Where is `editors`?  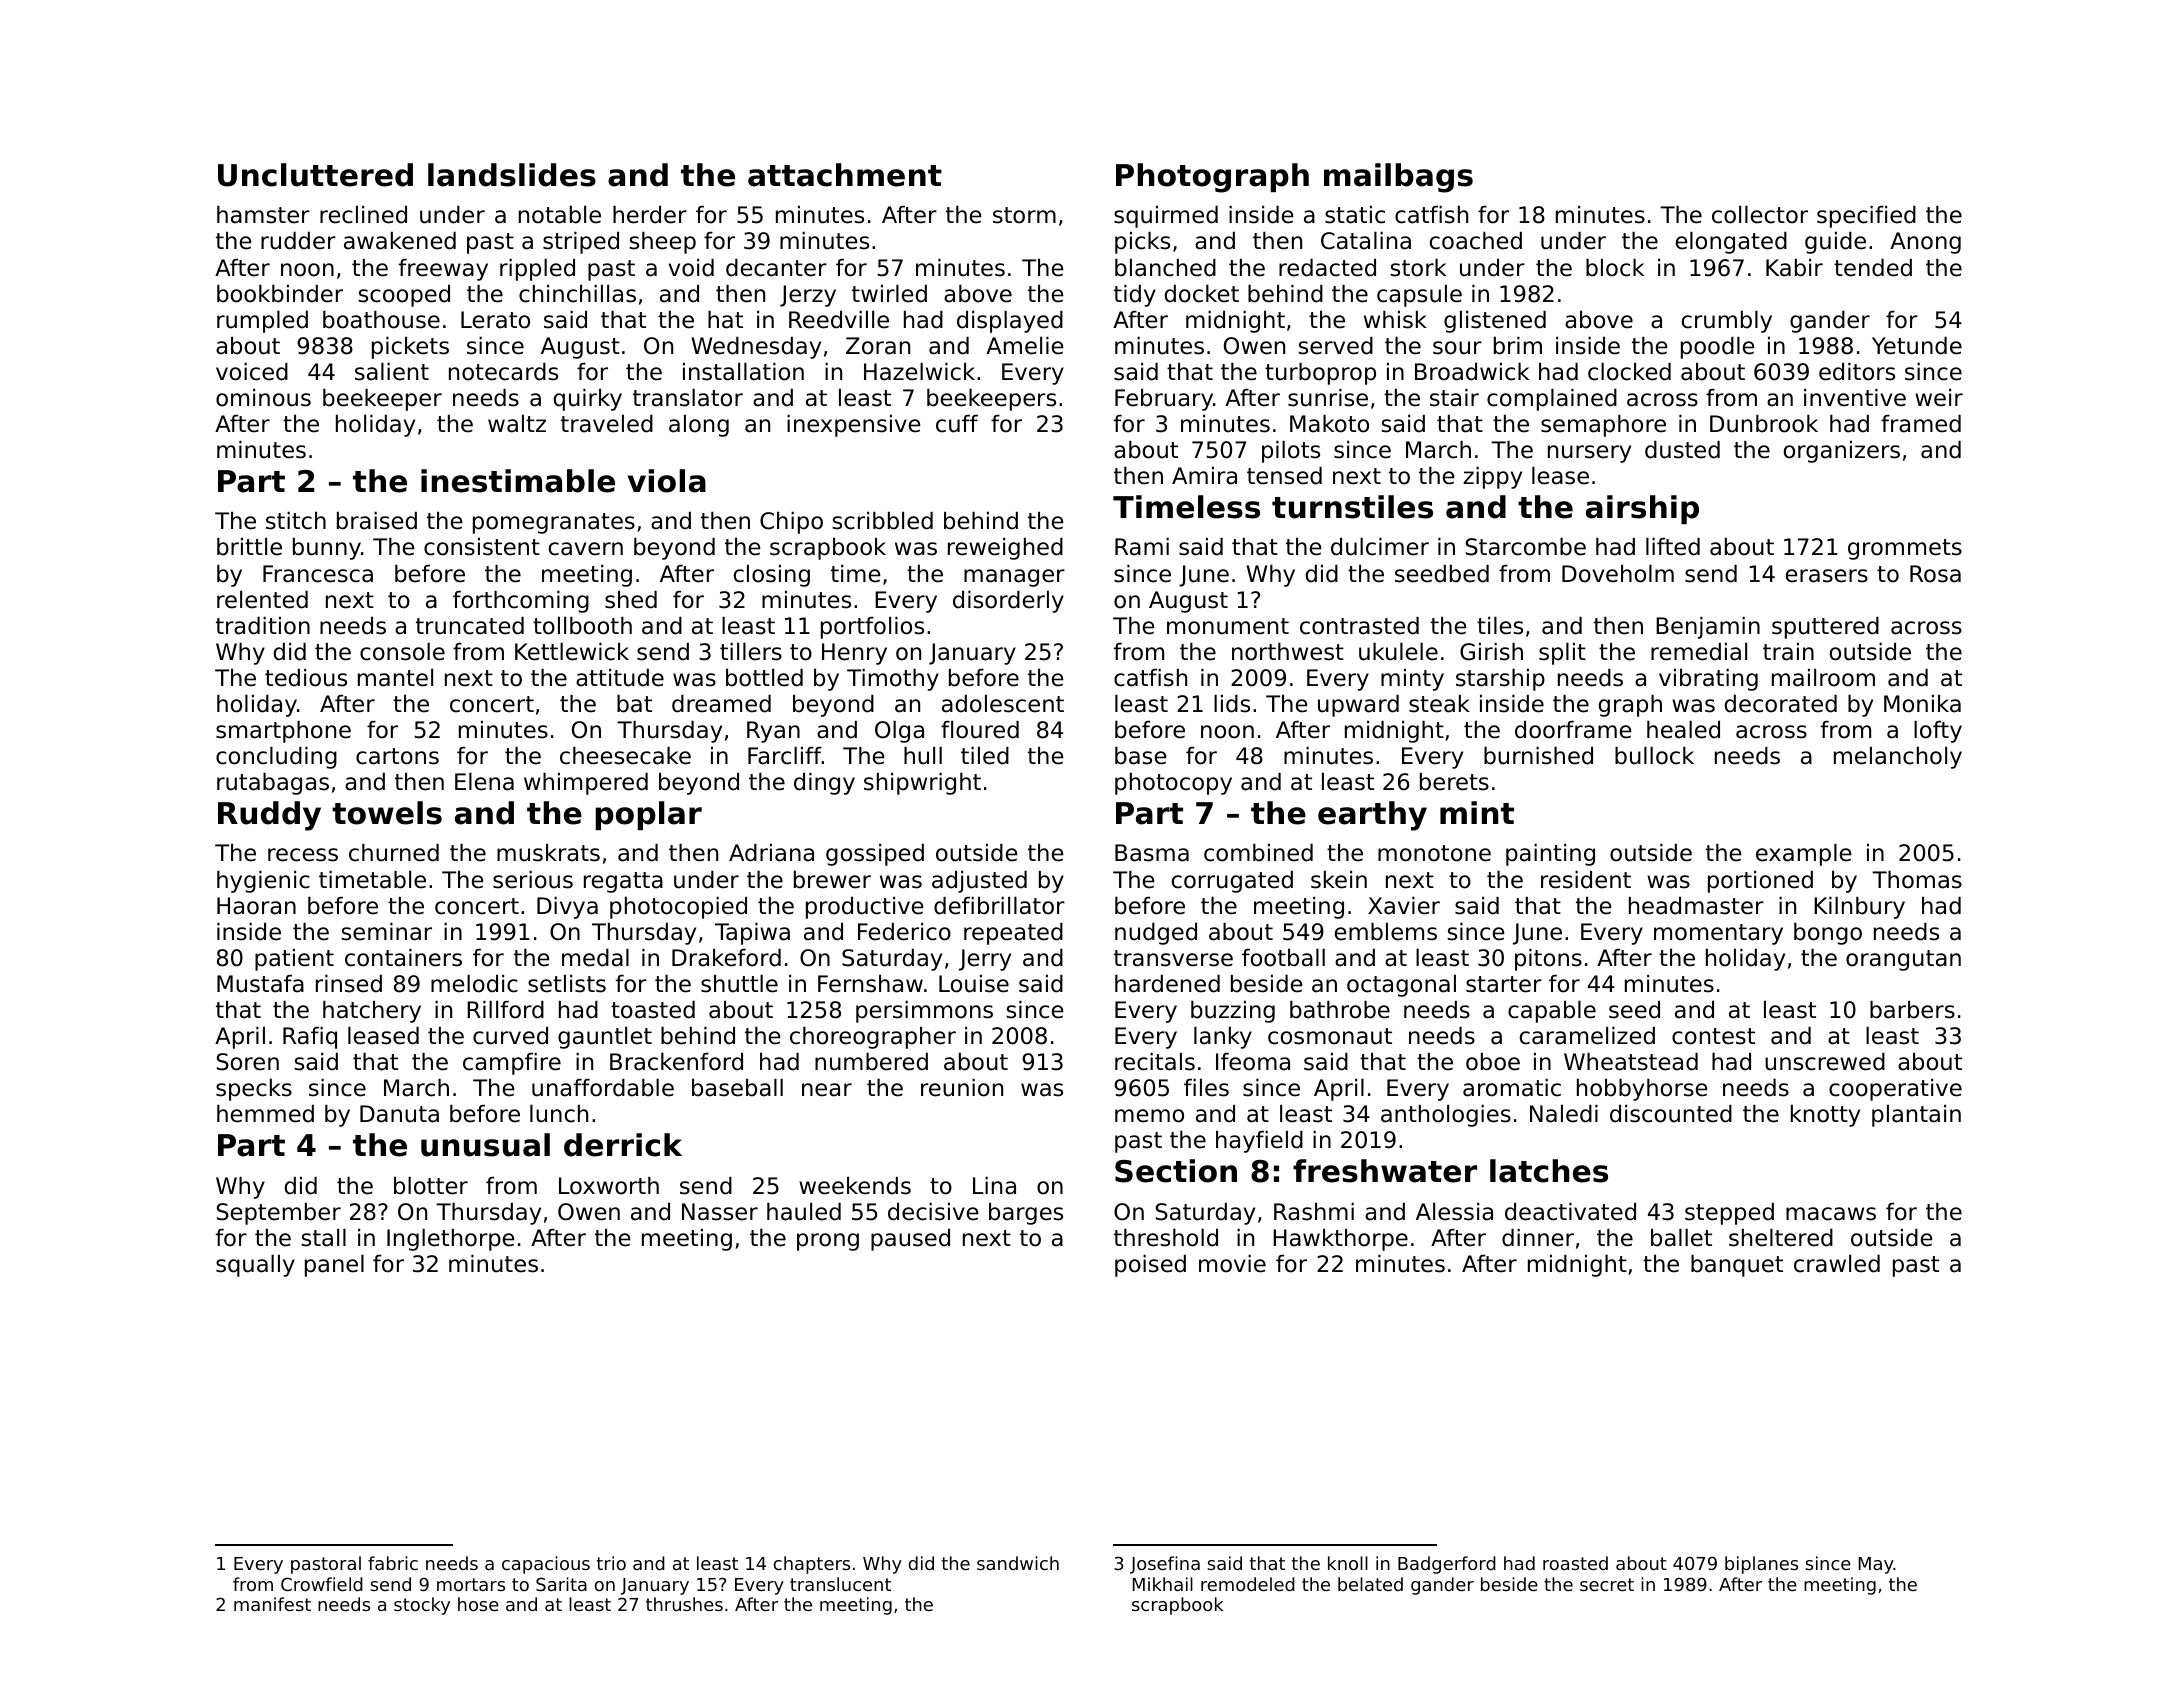
editors is located at coordinates (1857, 372).
